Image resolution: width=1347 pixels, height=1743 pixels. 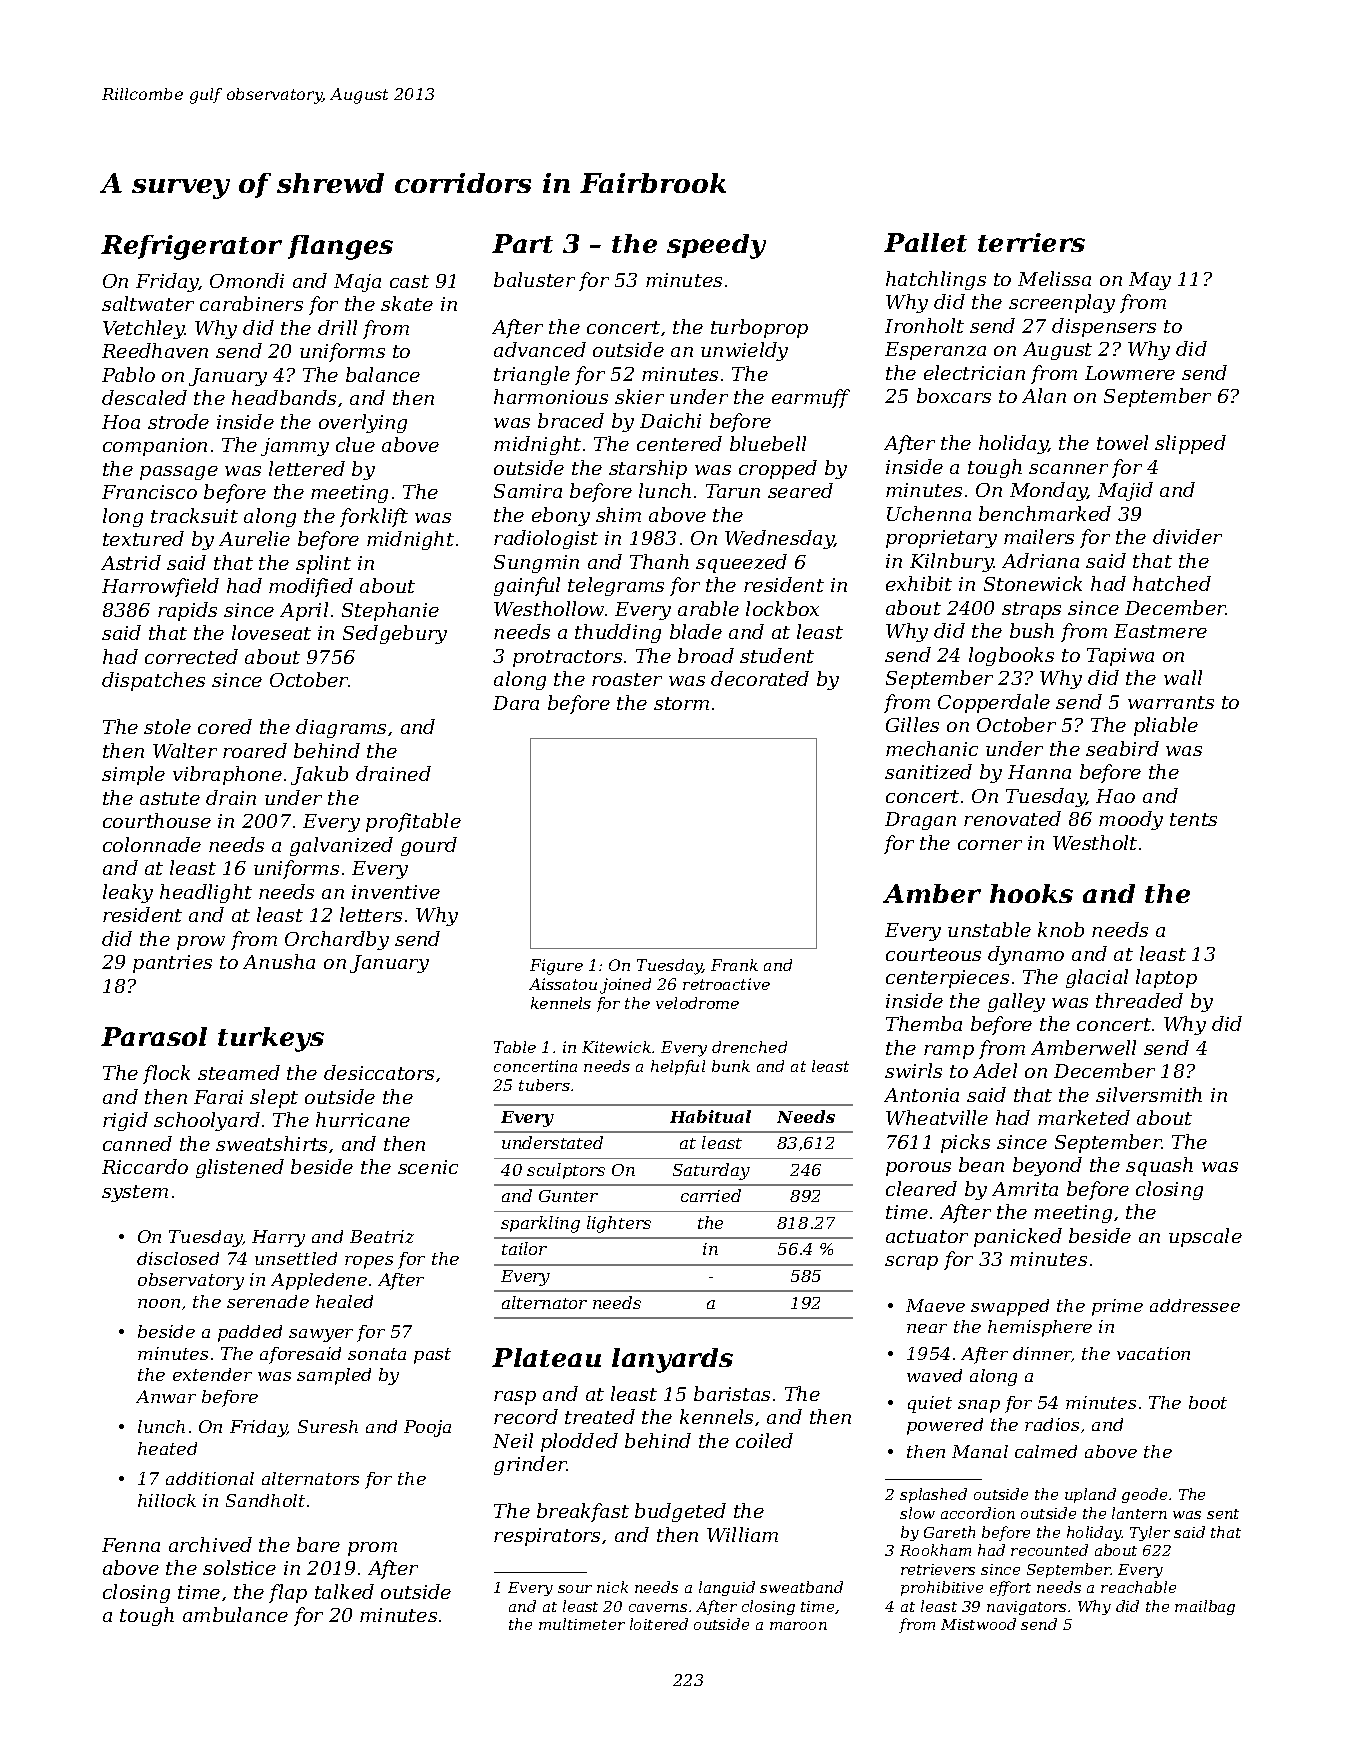 What do you see at coordinates (659, 1624) in the screenshot?
I see `loitered` at bounding box center [659, 1624].
